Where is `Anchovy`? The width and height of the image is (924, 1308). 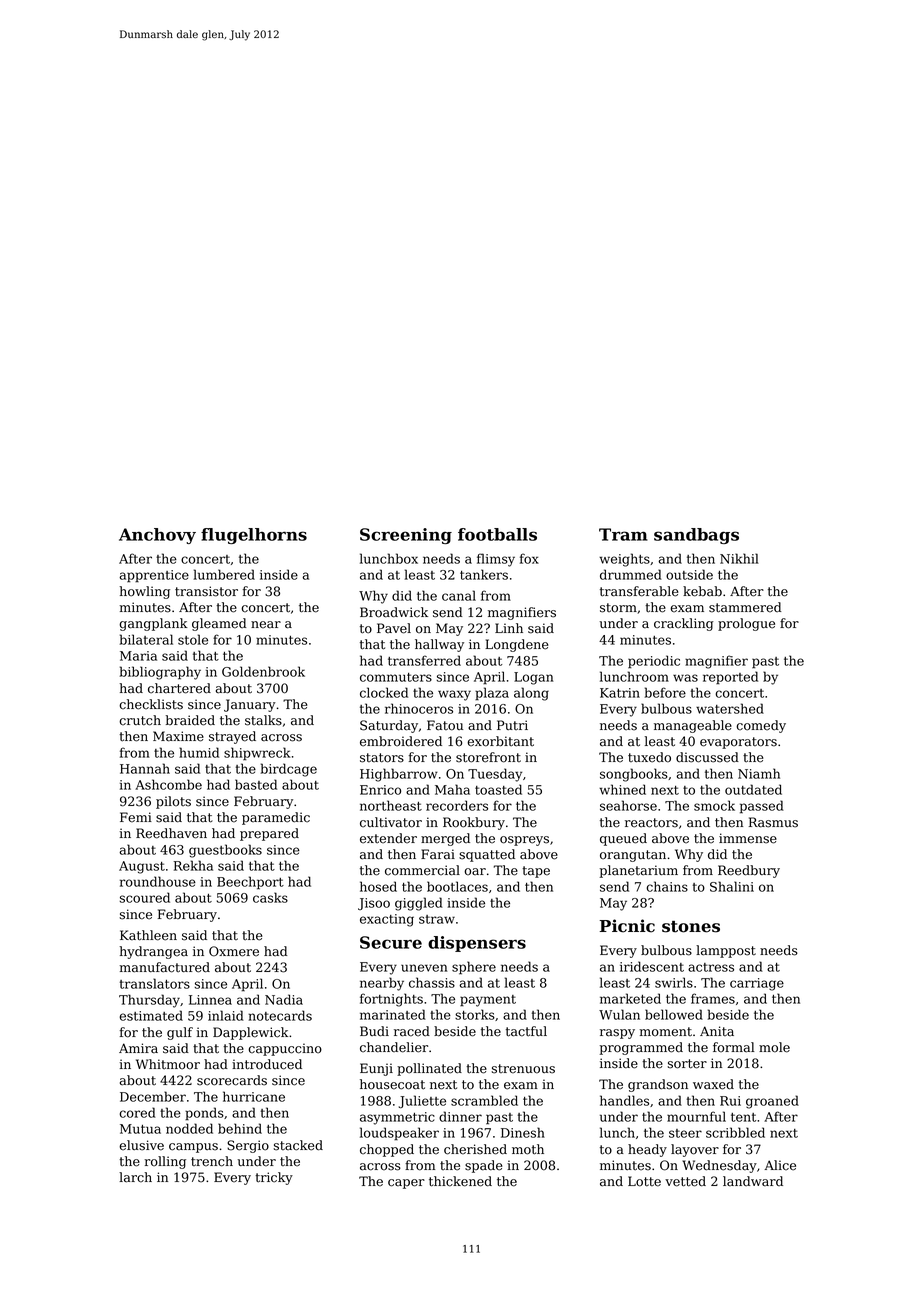
Anchovy is located at coordinates (157, 536).
